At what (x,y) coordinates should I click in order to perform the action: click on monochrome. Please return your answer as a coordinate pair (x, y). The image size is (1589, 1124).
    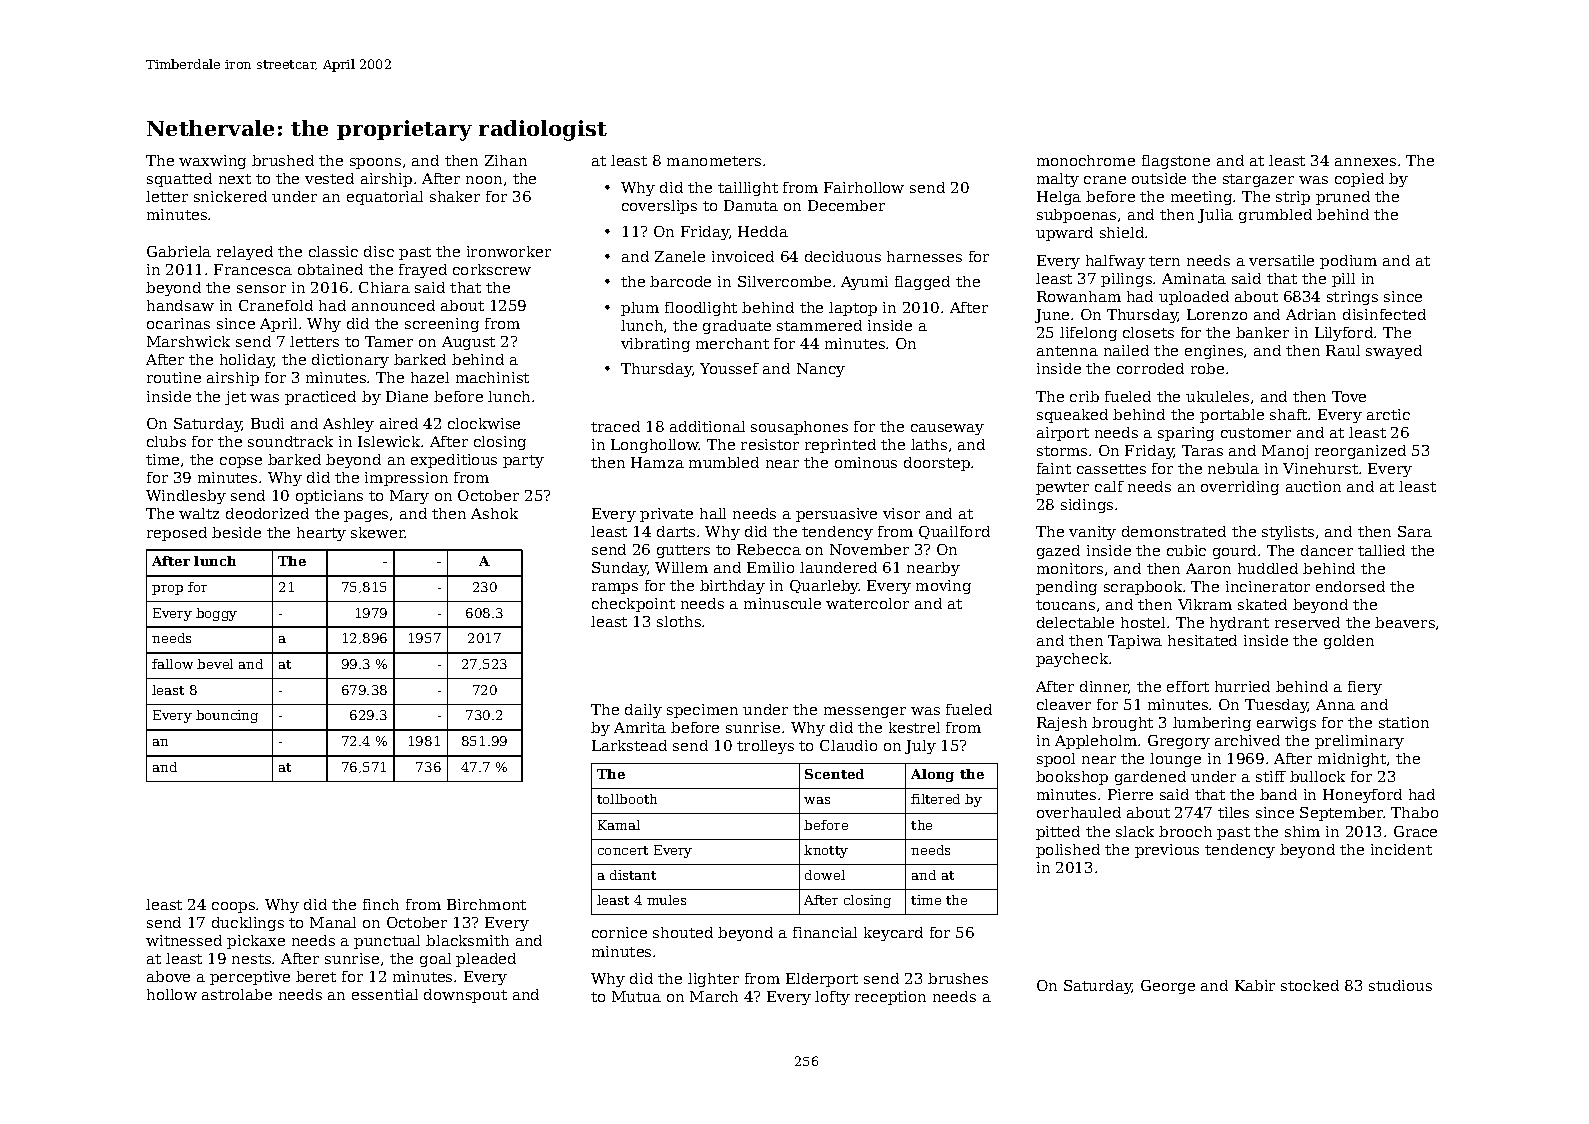
    Looking at the image, I should click on (1086, 160).
